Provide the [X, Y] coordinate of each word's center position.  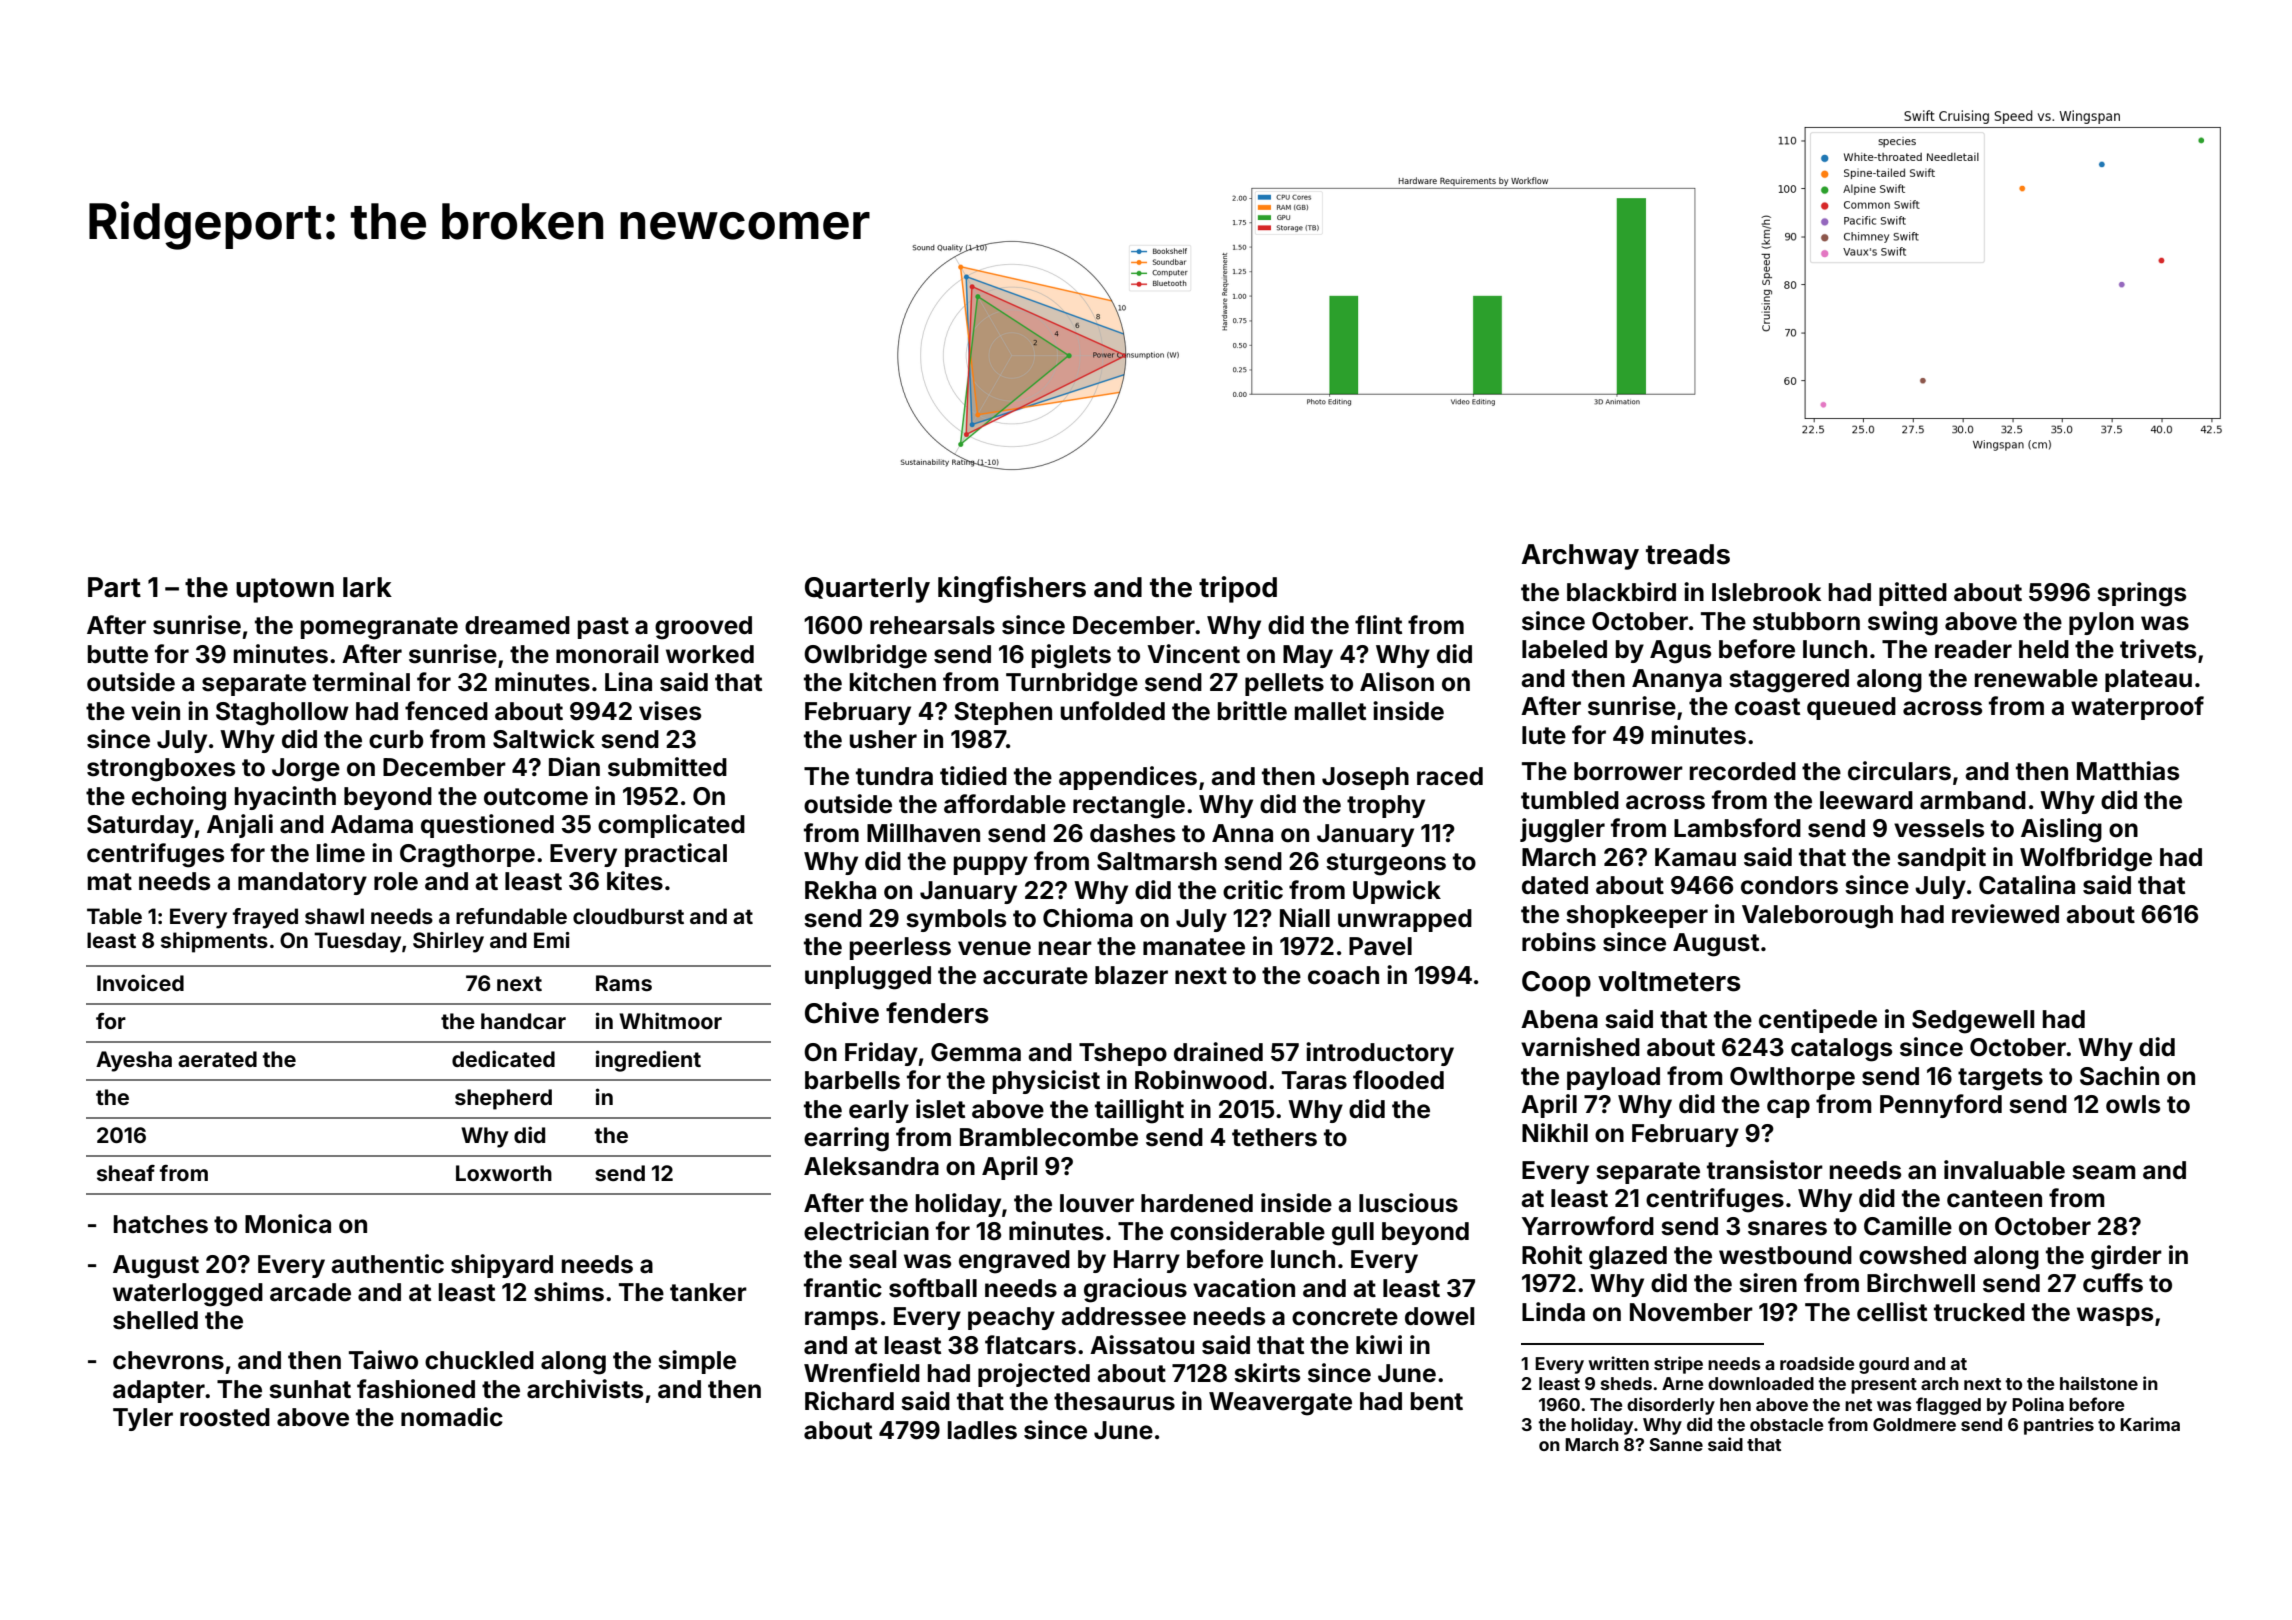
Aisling [2061, 830]
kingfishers [1012, 589]
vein [155, 711]
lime [341, 853]
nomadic [452, 1417]
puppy [991, 865]
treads [1688, 554]
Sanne [1676, 1444]
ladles [982, 1430]
